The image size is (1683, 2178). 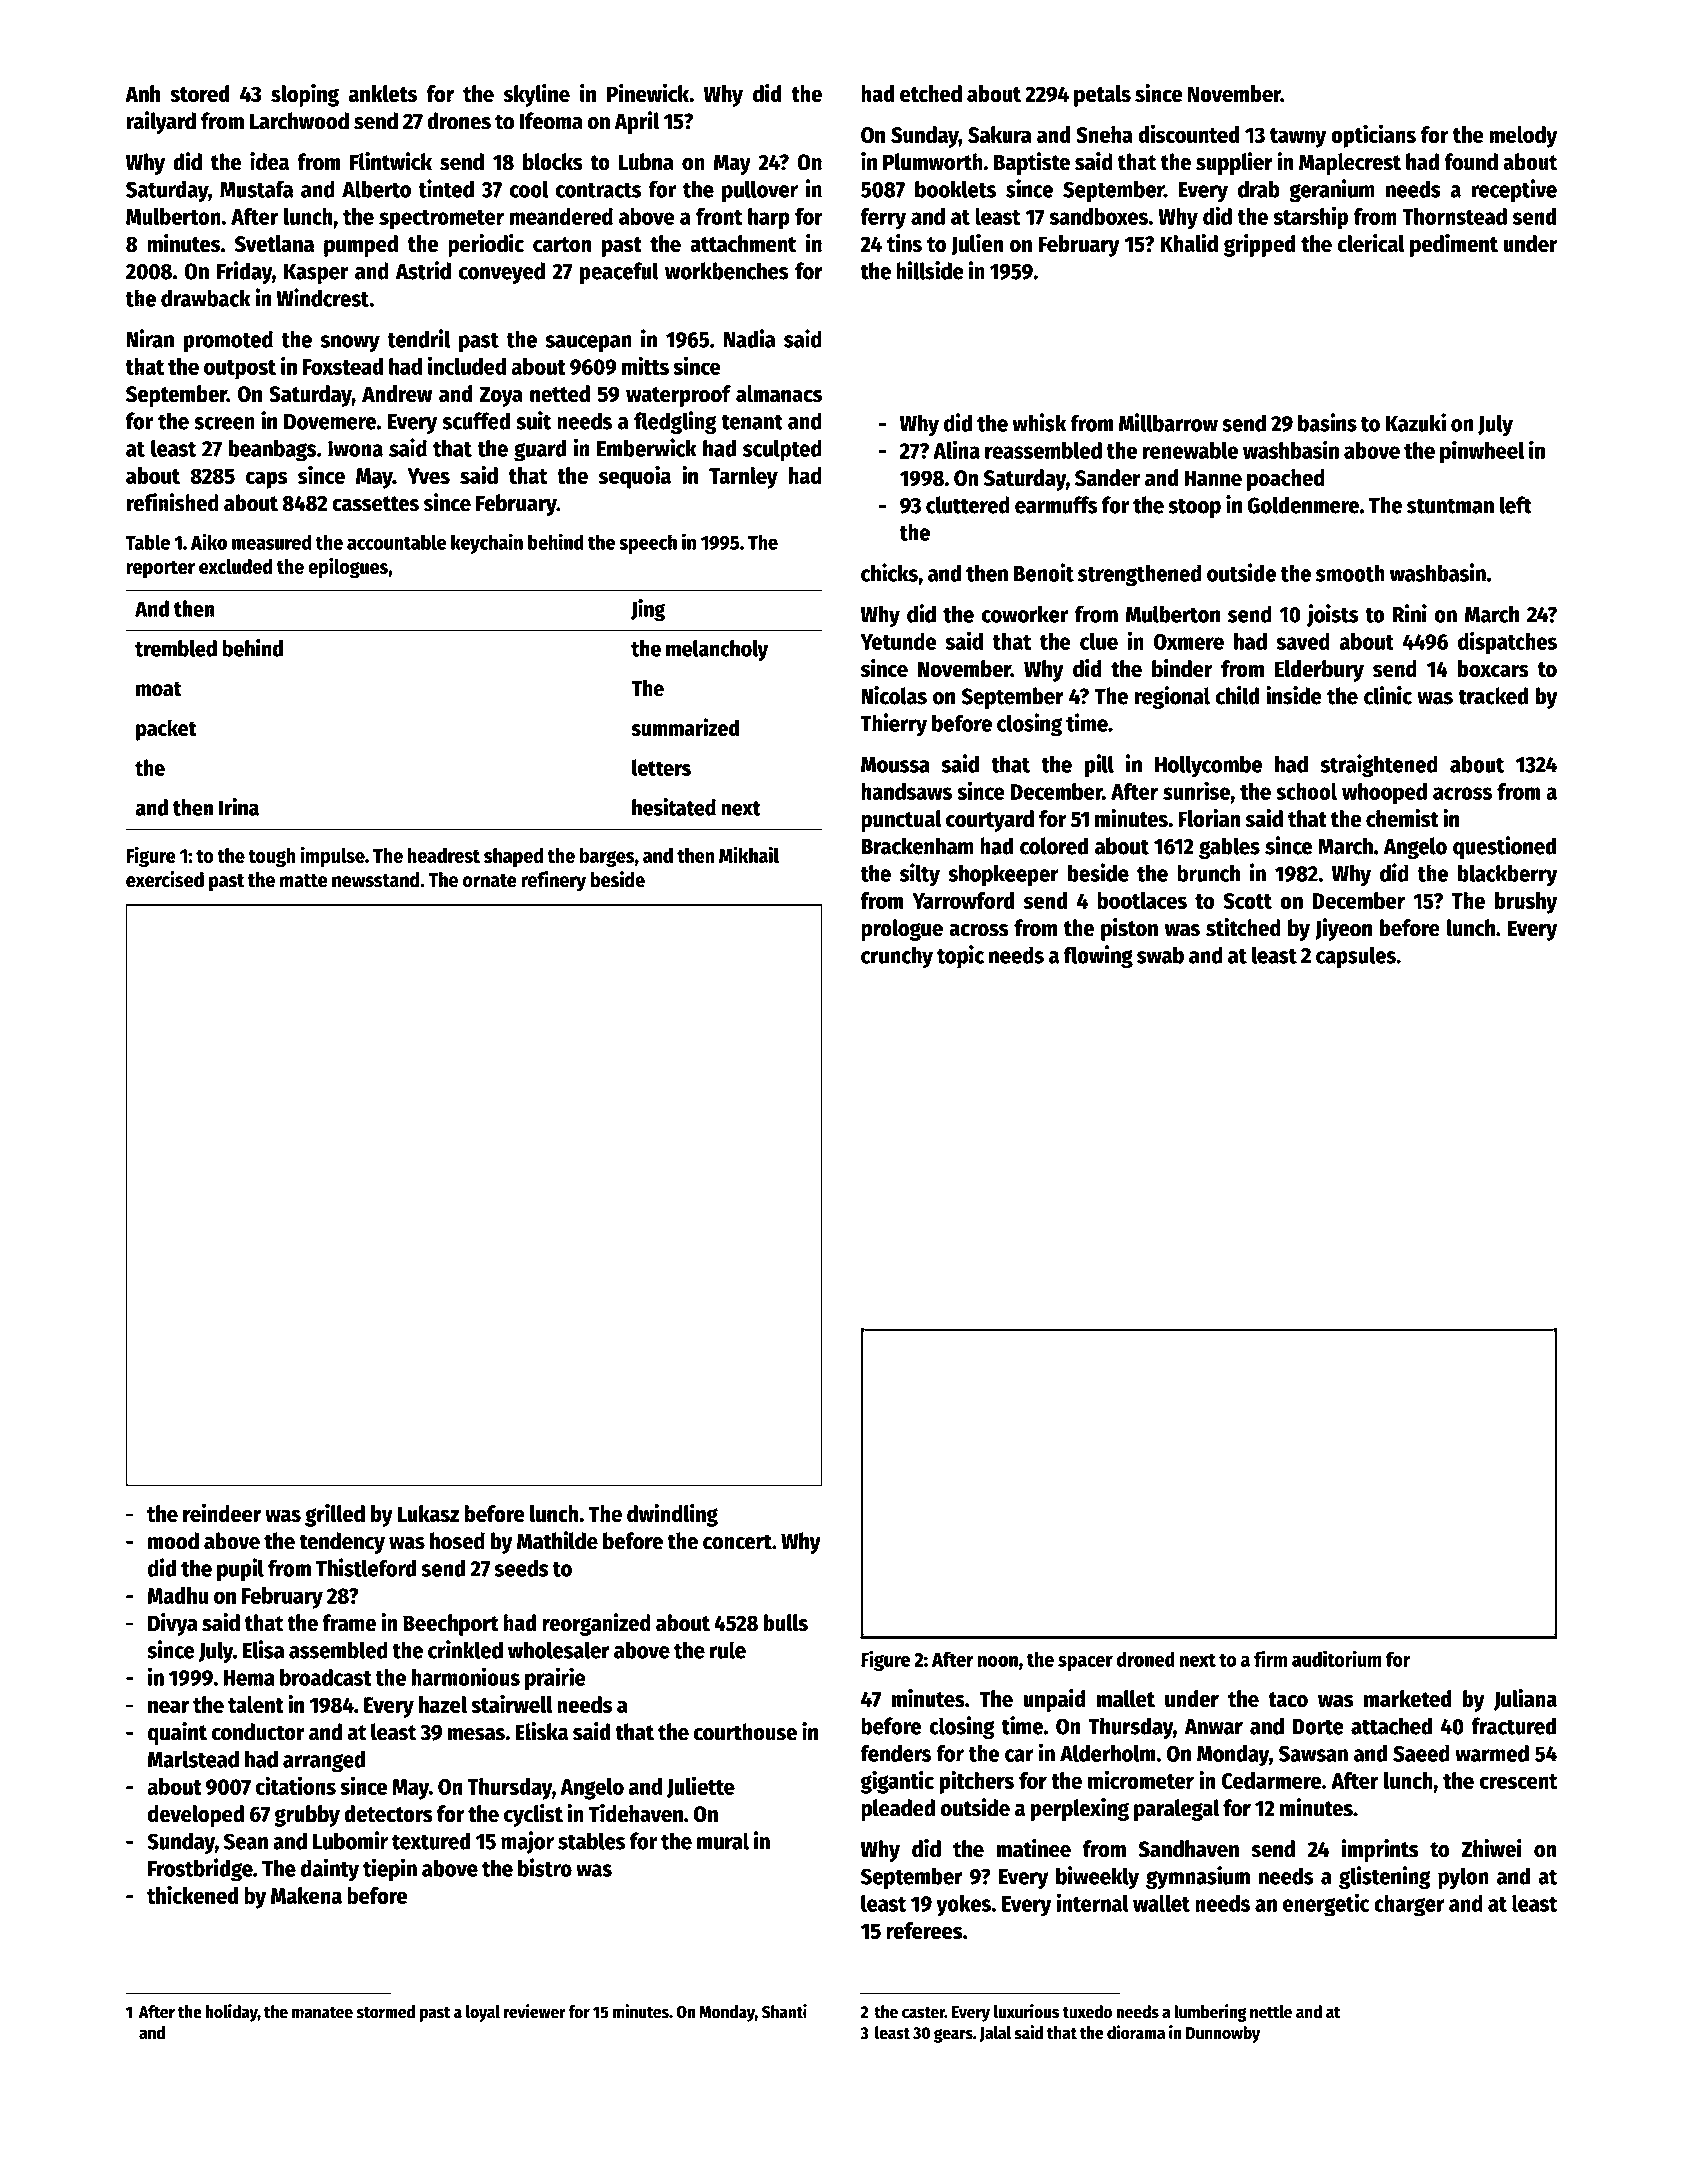 I want to click on Anh, so click(x=142, y=93).
